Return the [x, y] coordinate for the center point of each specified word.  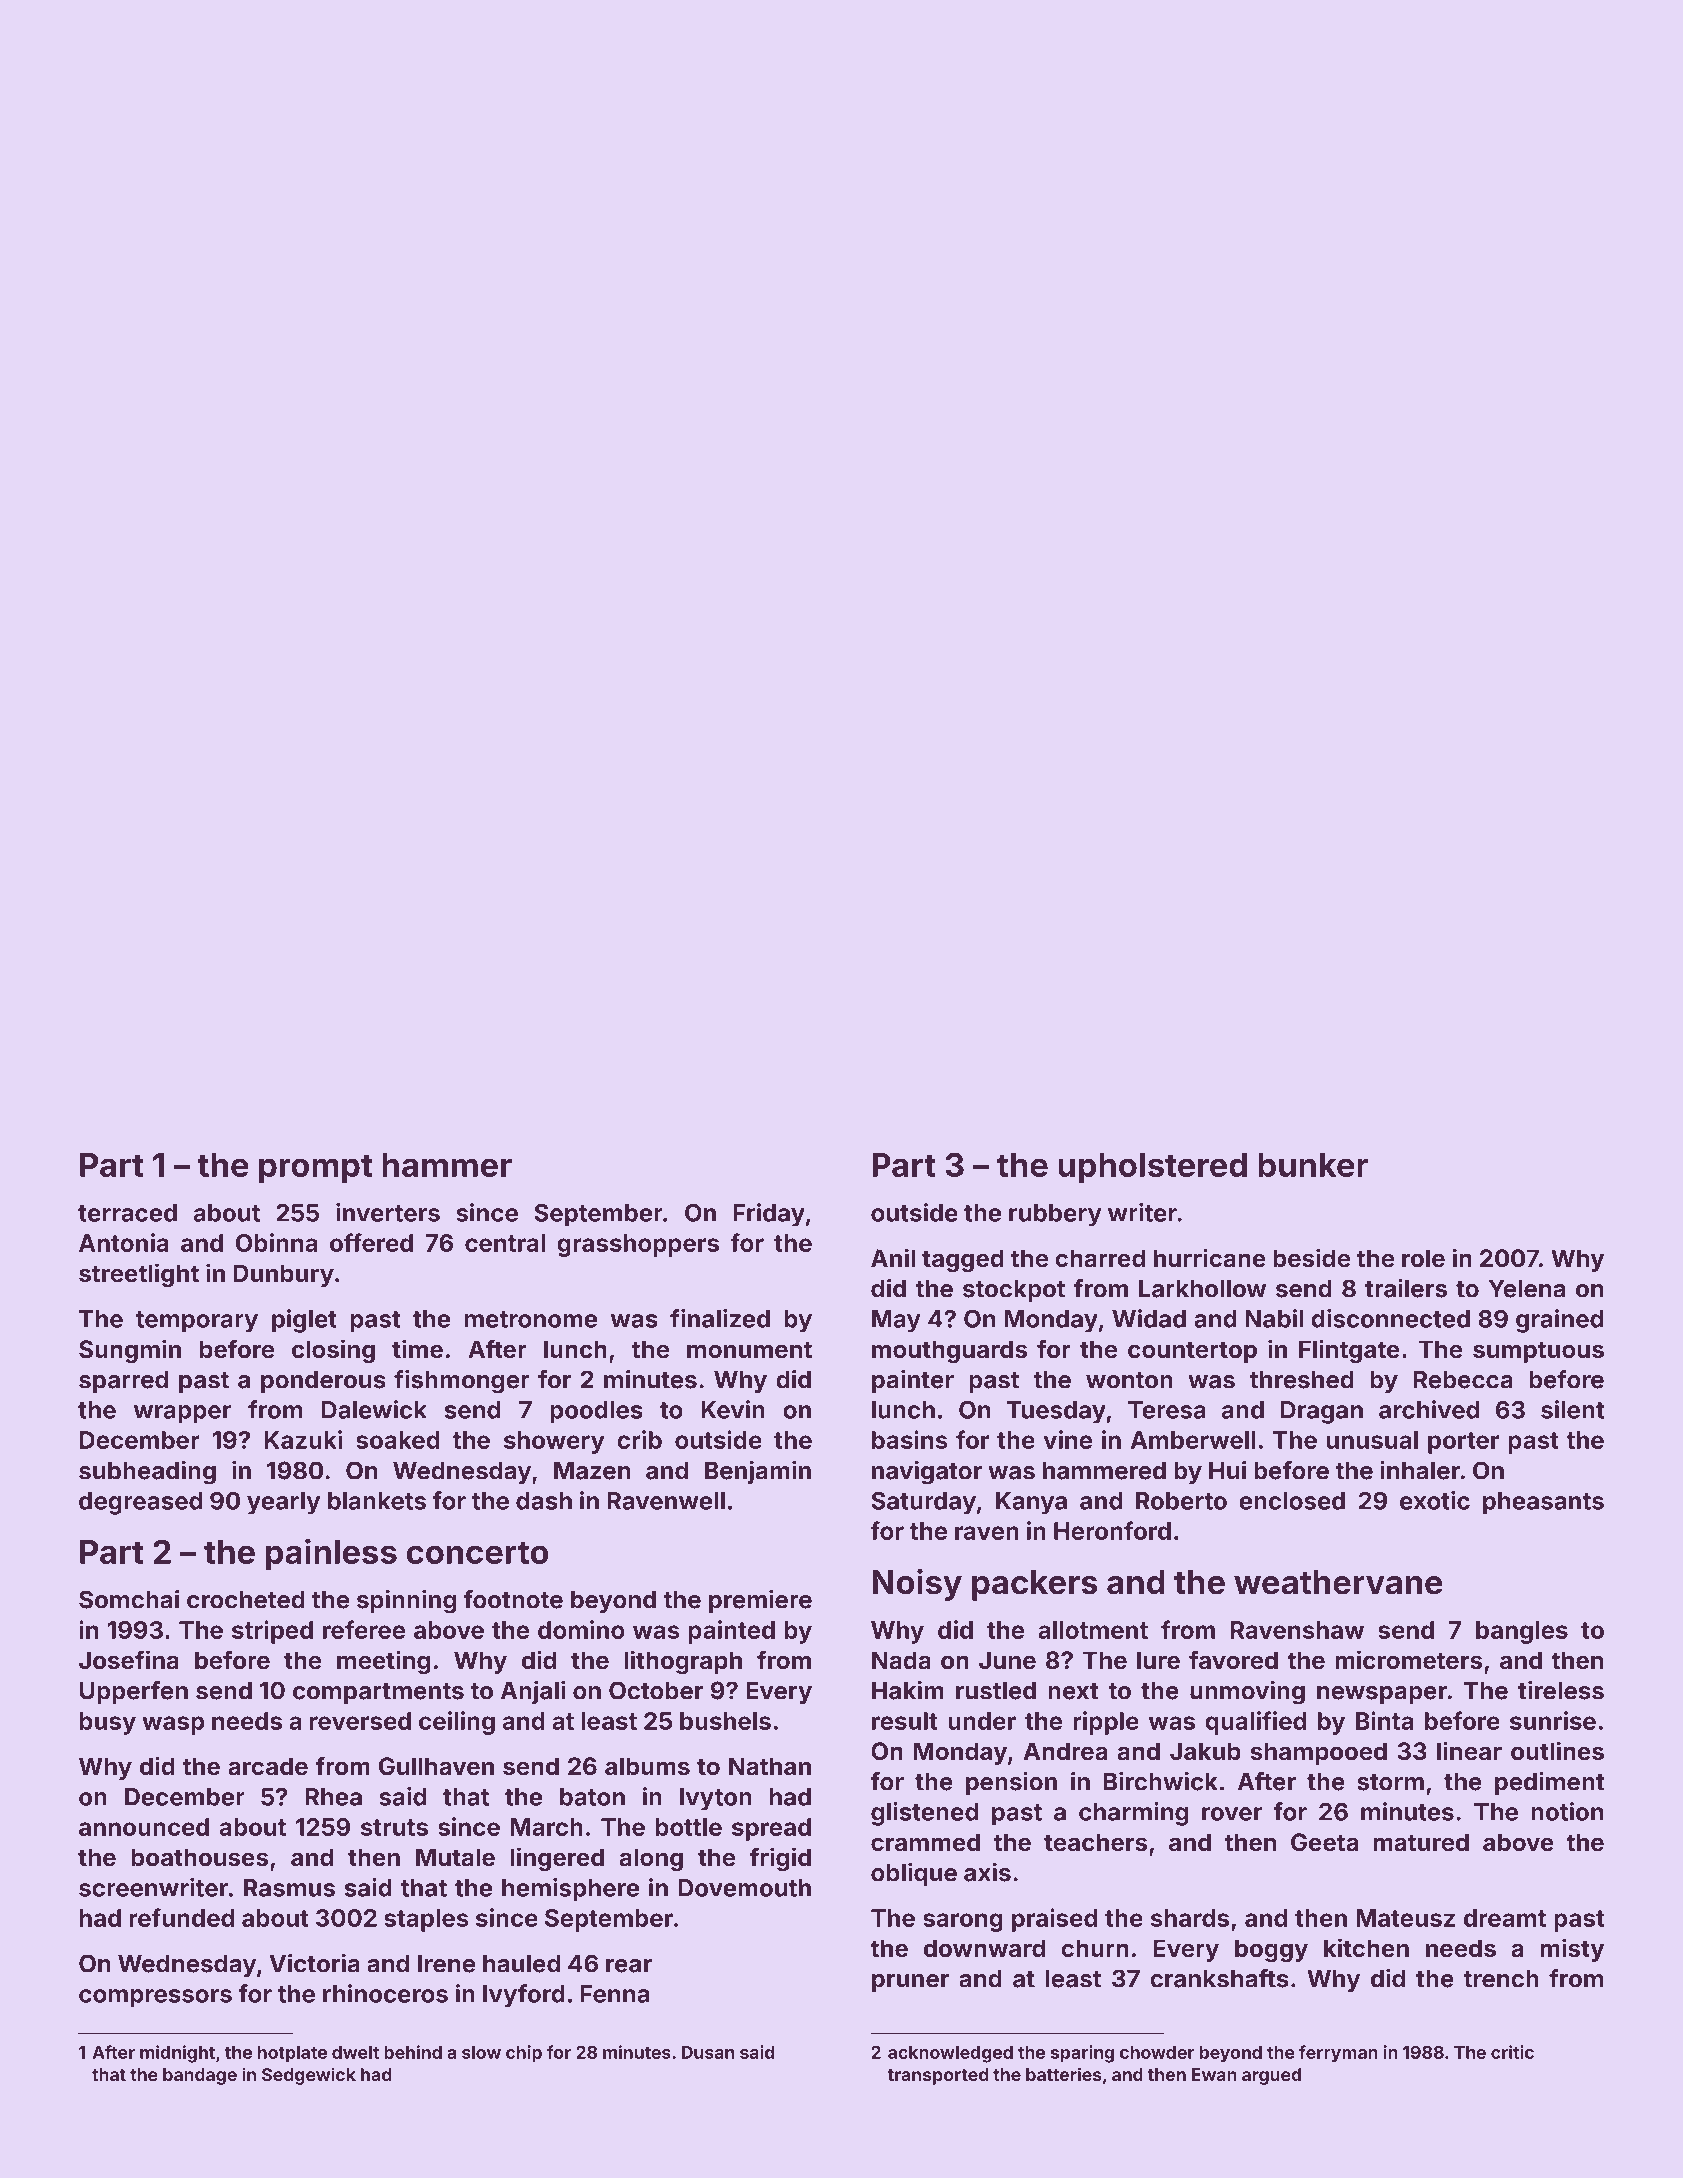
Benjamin [758, 1472]
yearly [283, 1503]
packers [1035, 1585]
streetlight [139, 1275]
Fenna [614, 1994]
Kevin [733, 1409]
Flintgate [1349, 1351]
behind [413, 2052]
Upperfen [134, 1692]
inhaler [1420, 1470]
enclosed [1292, 1501]
